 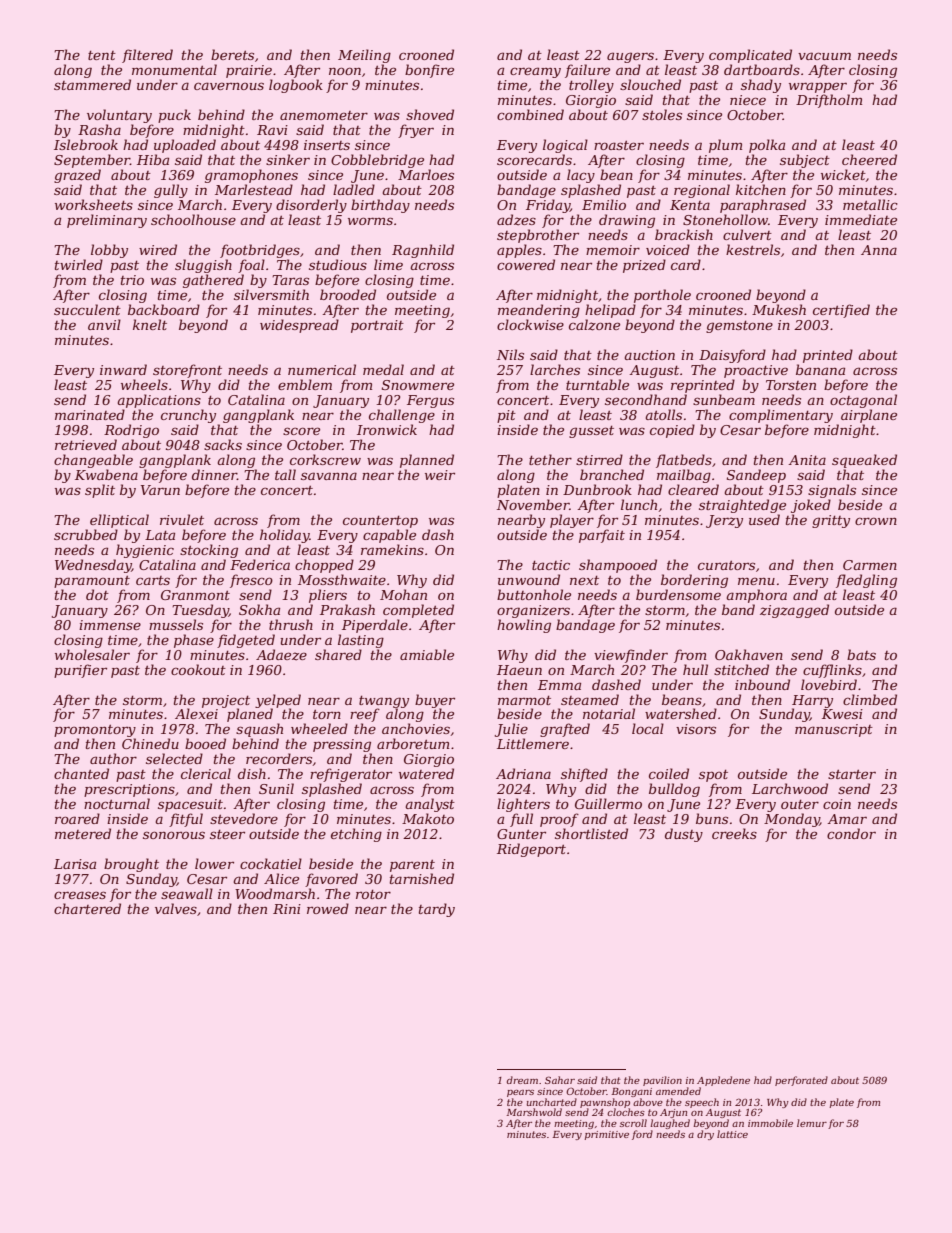 What do you see at coordinates (520, 1093) in the image?
I see `pears` at bounding box center [520, 1093].
